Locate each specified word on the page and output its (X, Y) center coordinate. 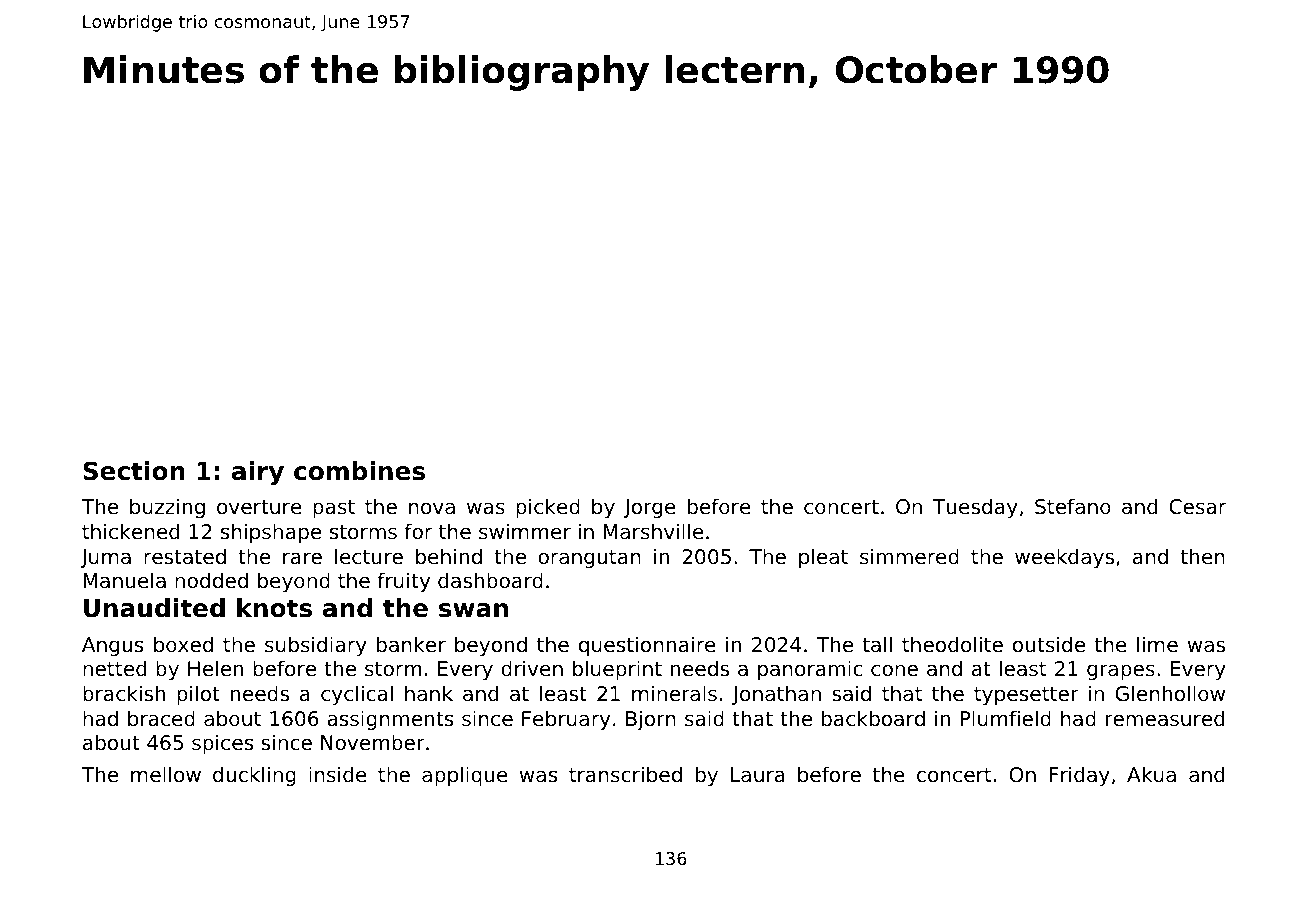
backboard (873, 718)
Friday (1079, 776)
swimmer (525, 531)
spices (222, 744)
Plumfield (1005, 718)
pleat (823, 558)
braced (161, 718)
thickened (130, 531)
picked (548, 508)
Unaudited (154, 608)
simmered (909, 556)
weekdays (1064, 558)
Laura (758, 775)
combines (359, 471)
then (1203, 556)
